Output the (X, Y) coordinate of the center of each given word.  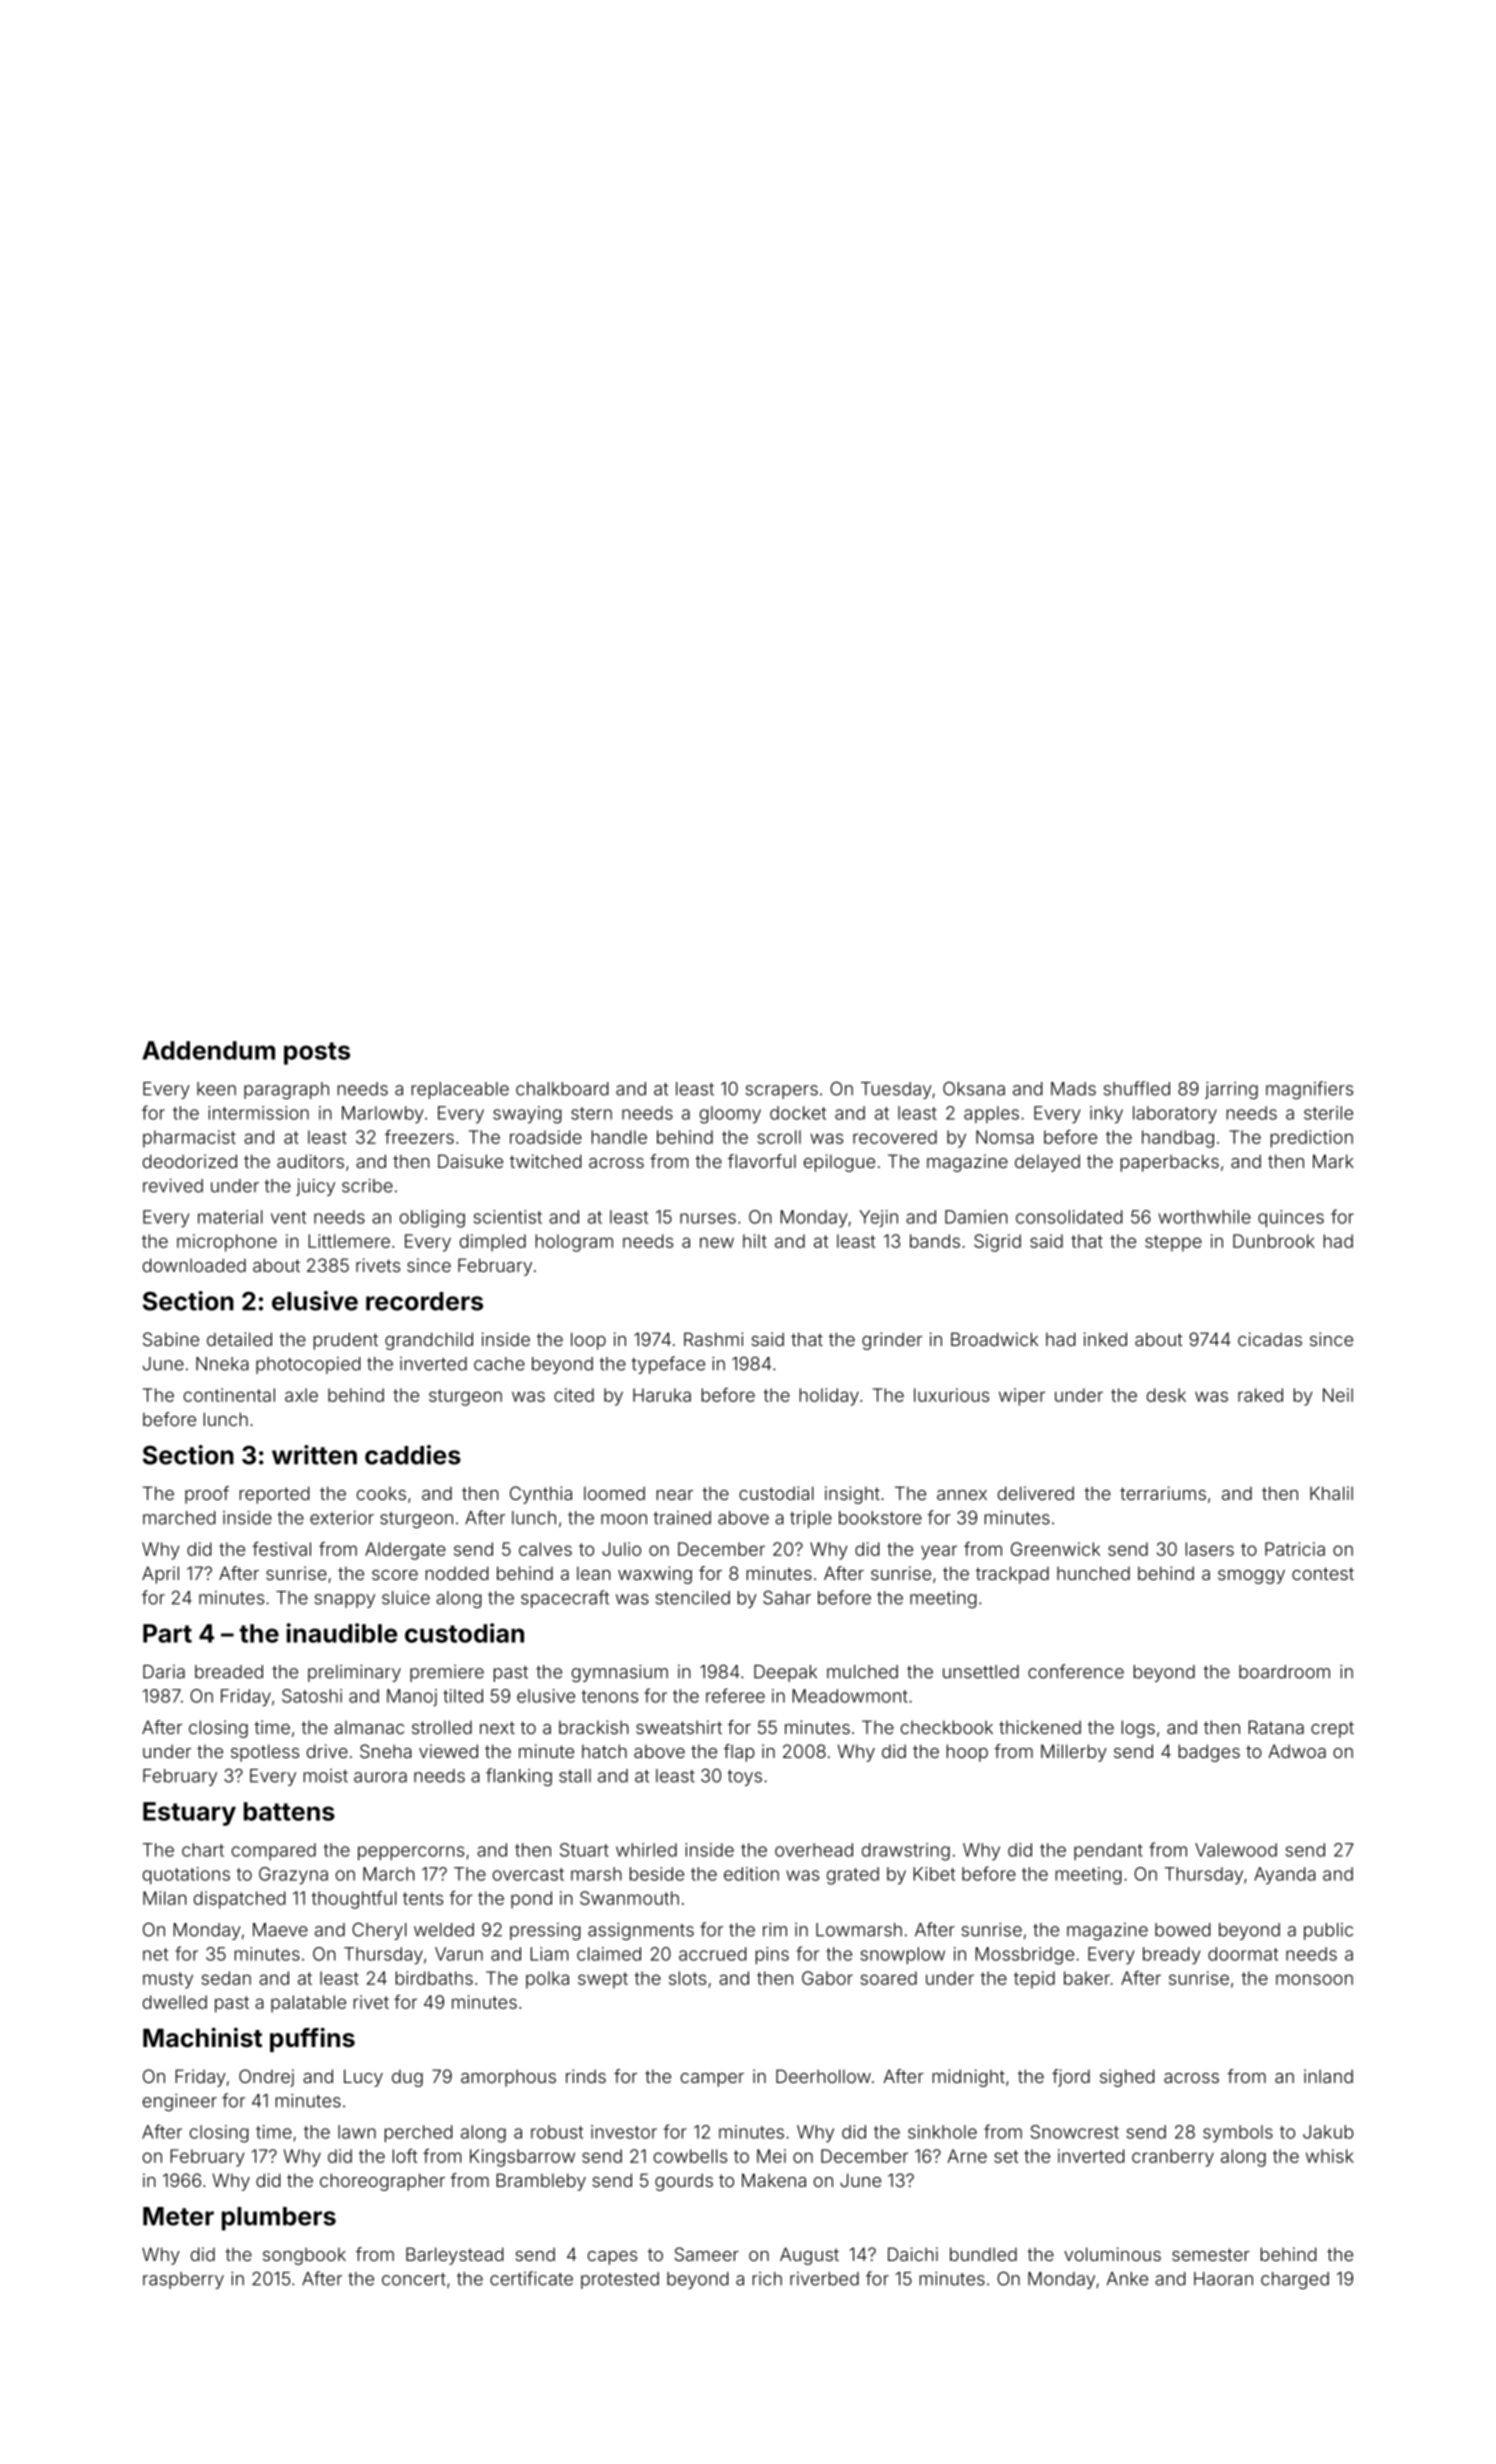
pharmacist (189, 1139)
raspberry (183, 2280)
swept (603, 1980)
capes (612, 2258)
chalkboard (562, 1089)
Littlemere (349, 1241)
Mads (1073, 1089)
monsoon (1314, 1979)
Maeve (280, 1930)
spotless (265, 1753)
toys (744, 1778)
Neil (1338, 1395)
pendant (1108, 1851)
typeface (668, 1365)
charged (1295, 2280)
